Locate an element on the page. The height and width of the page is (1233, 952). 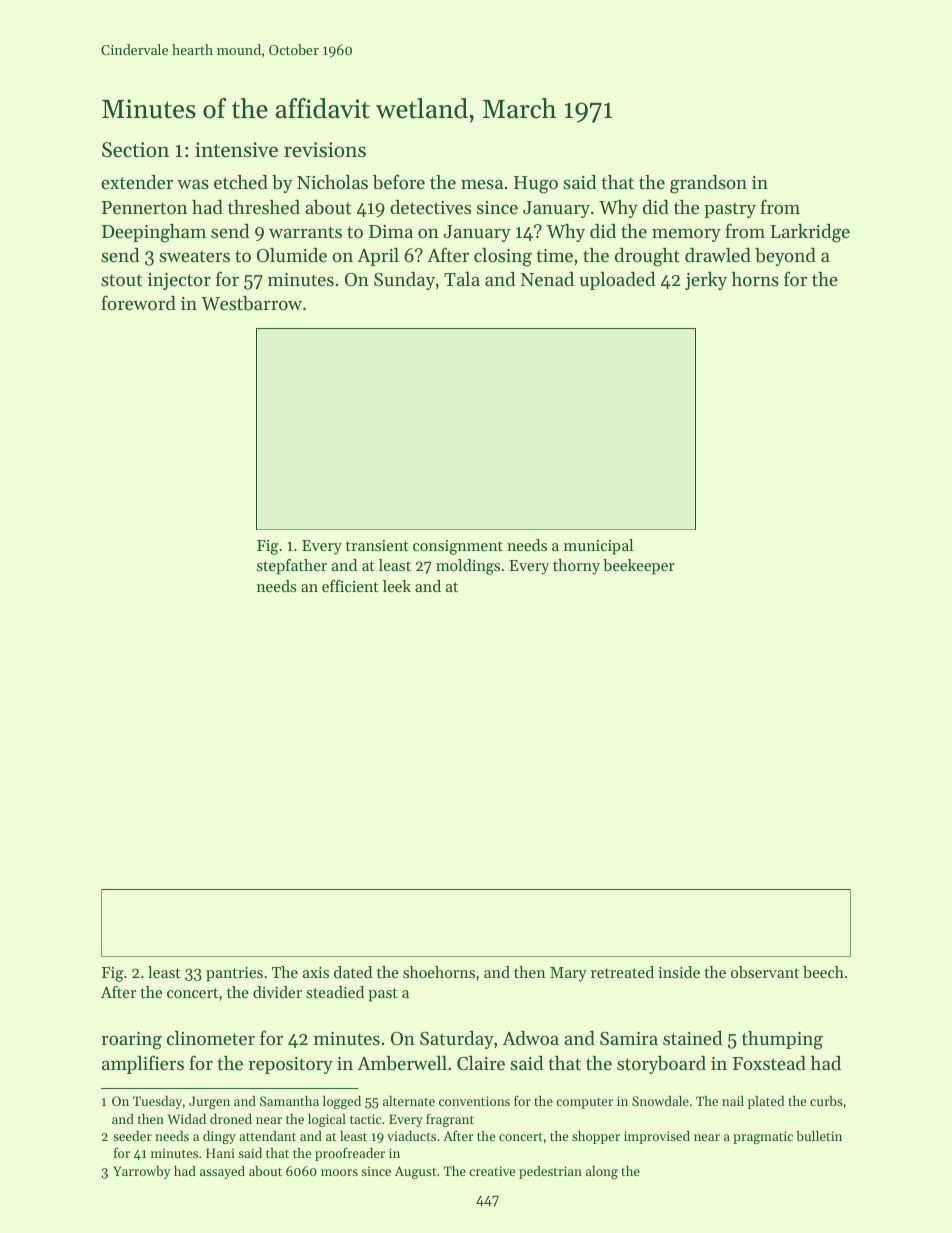
repository is located at coordinates (290, 1065).
